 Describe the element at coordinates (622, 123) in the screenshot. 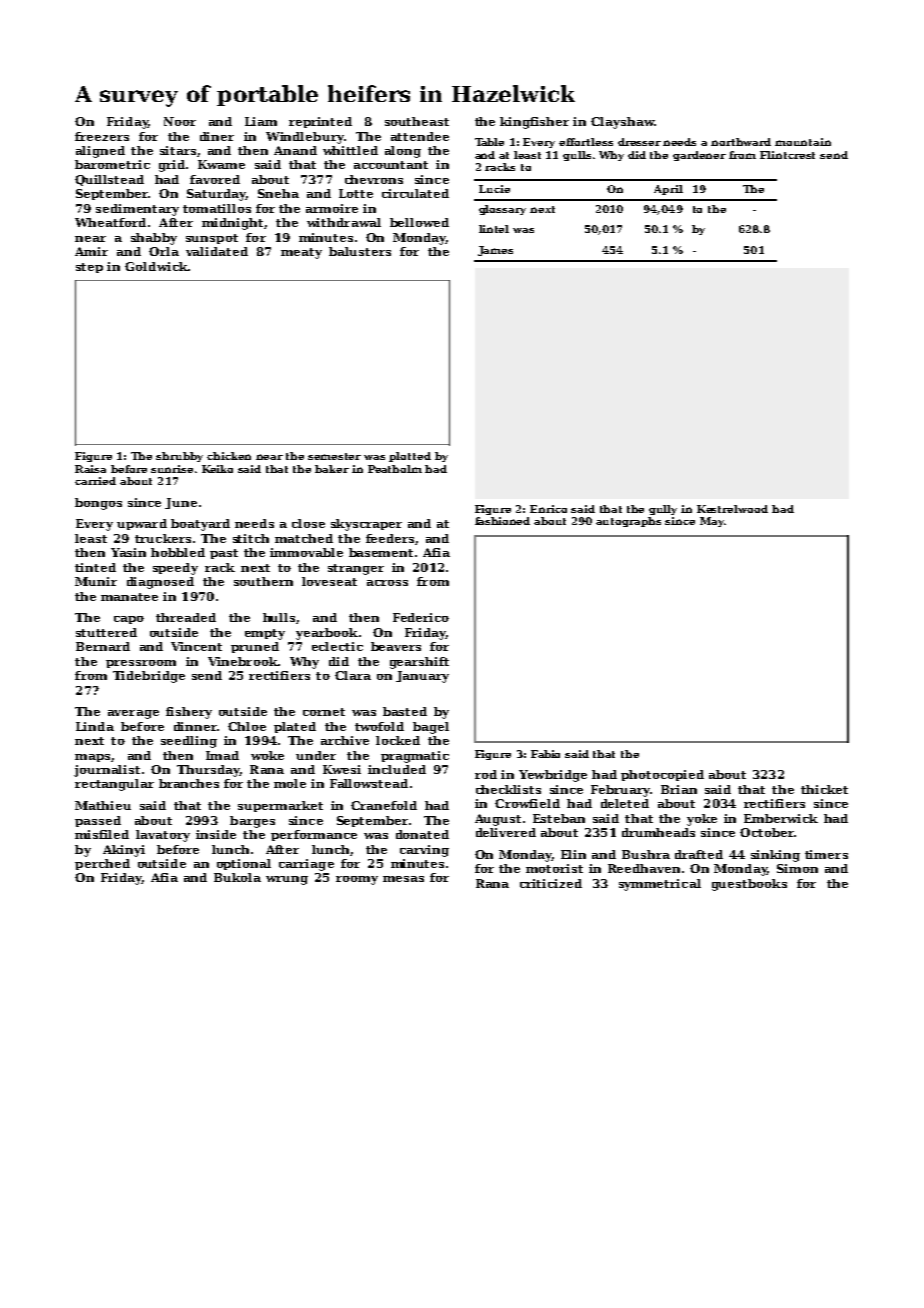

I see `Clayshaw` at that location.
